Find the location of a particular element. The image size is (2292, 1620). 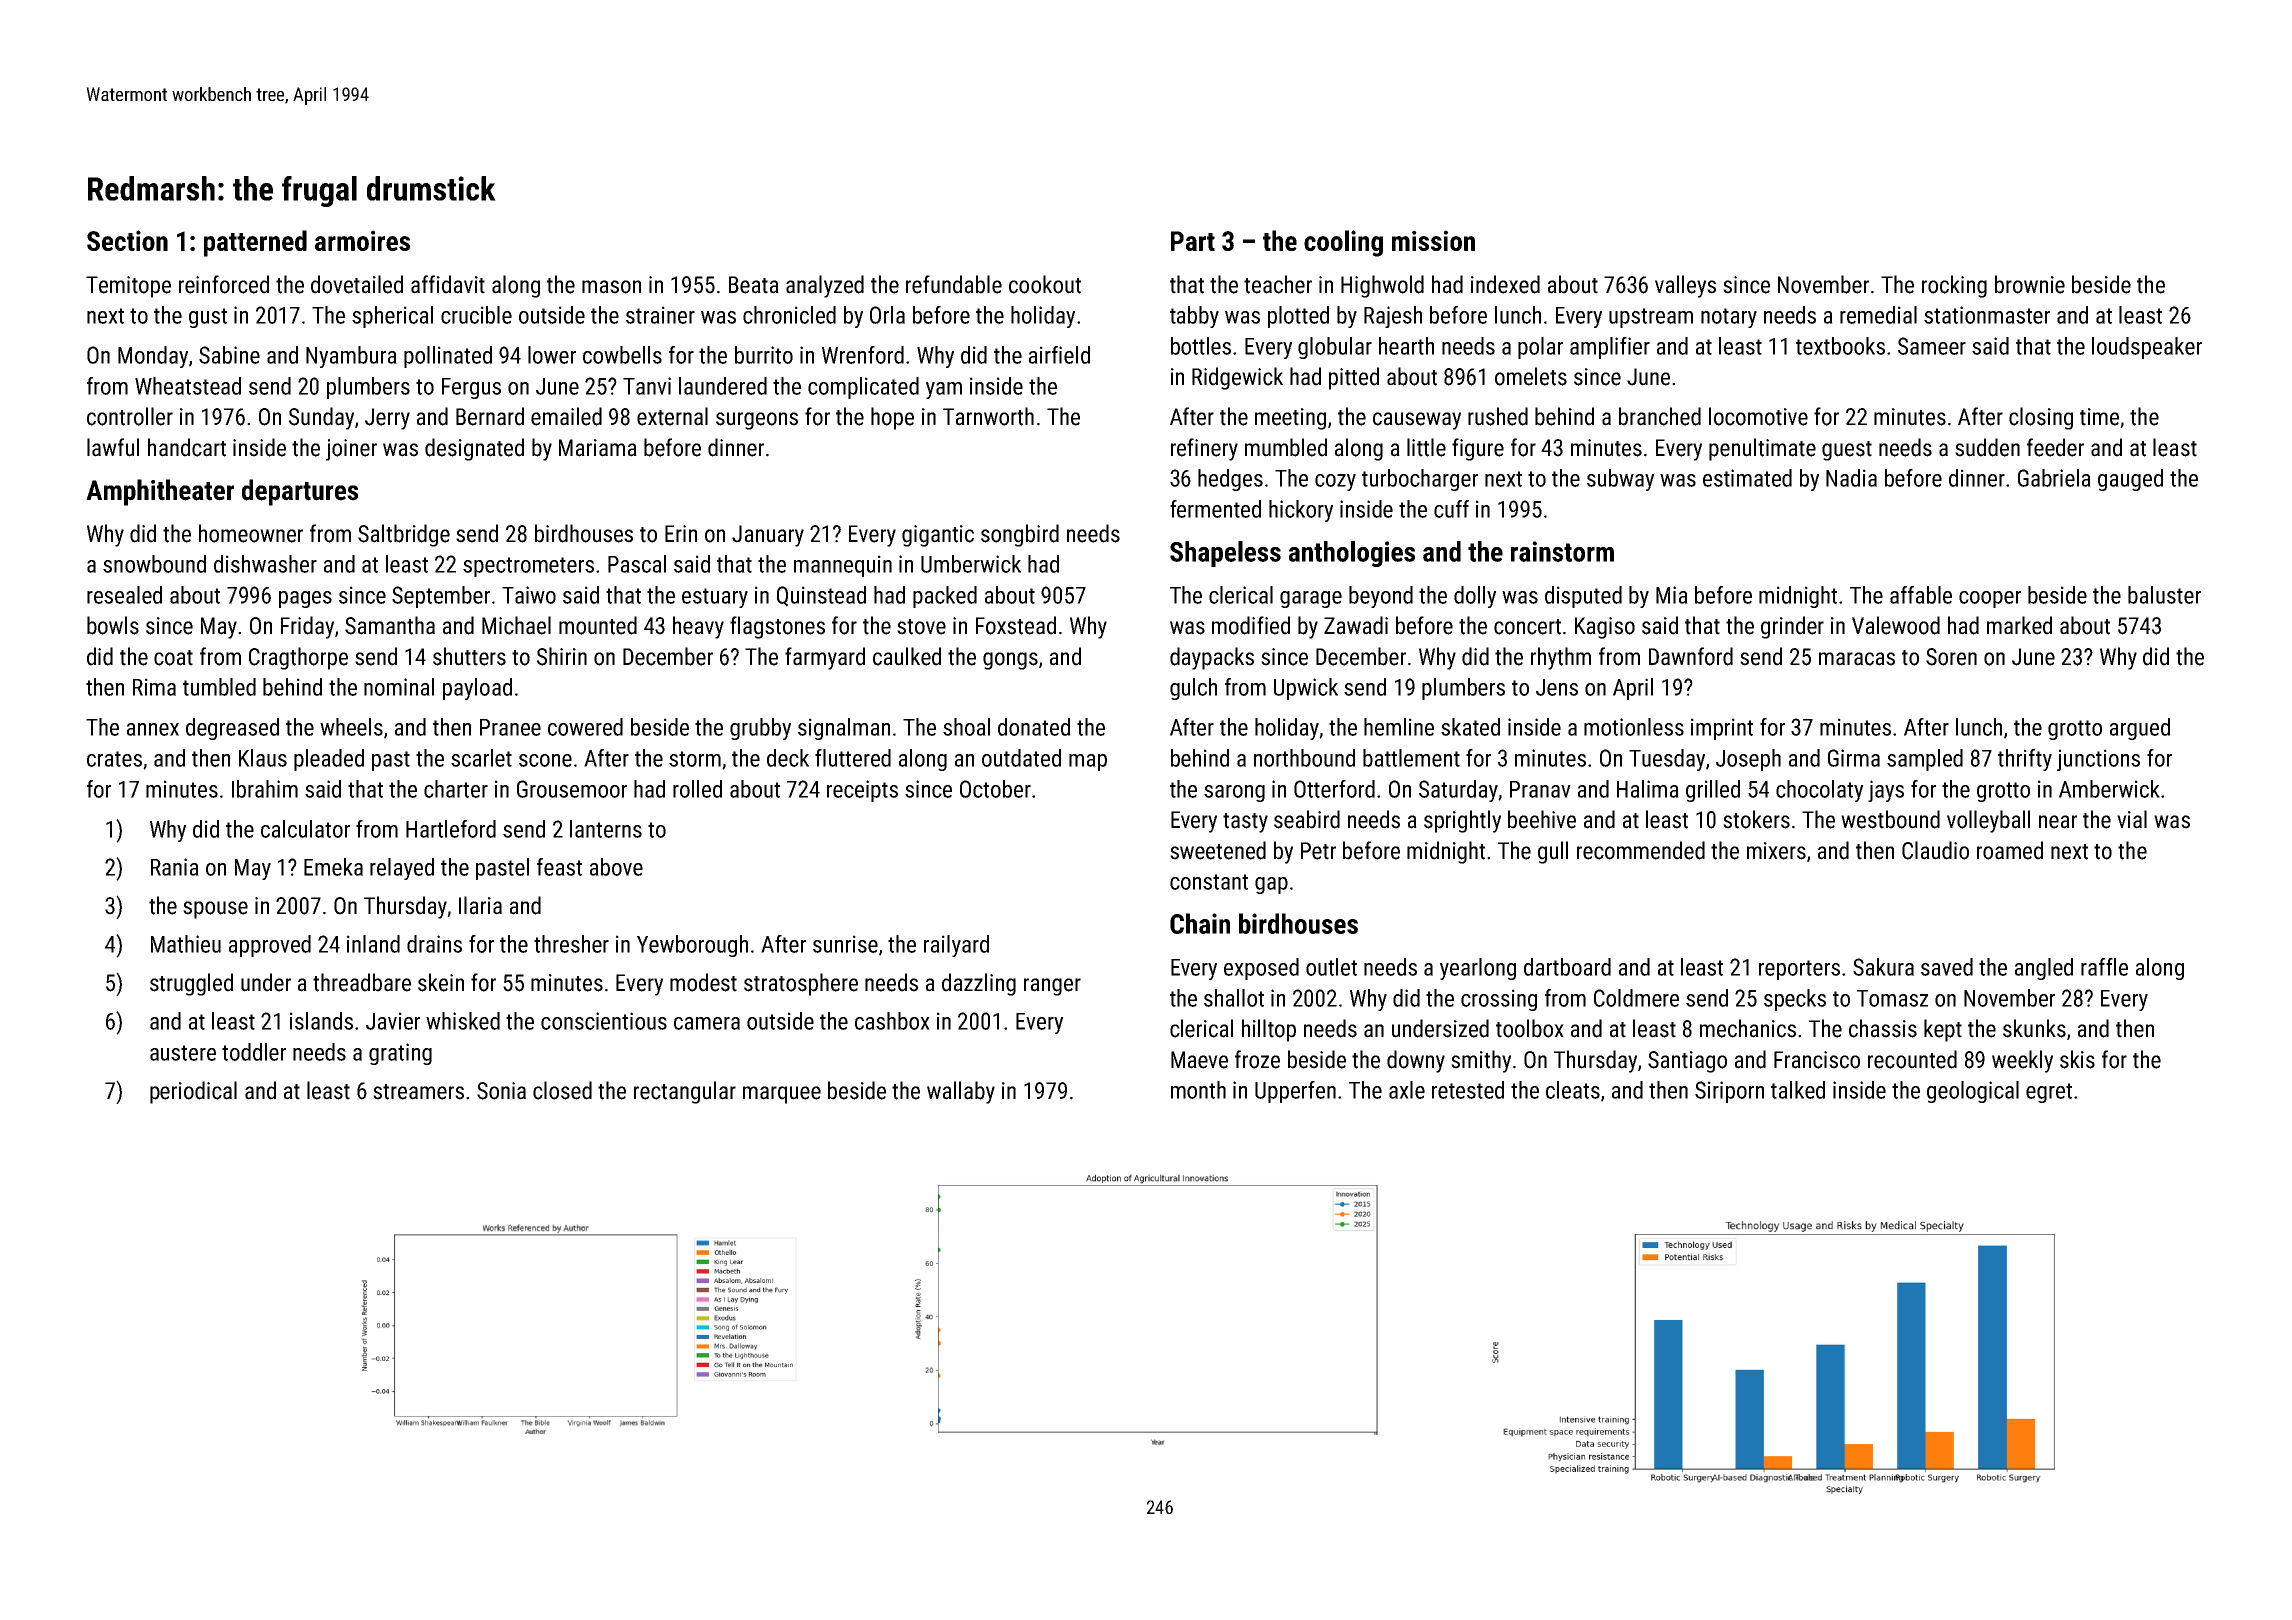

cooling is located at coordinates (1343, 243).
